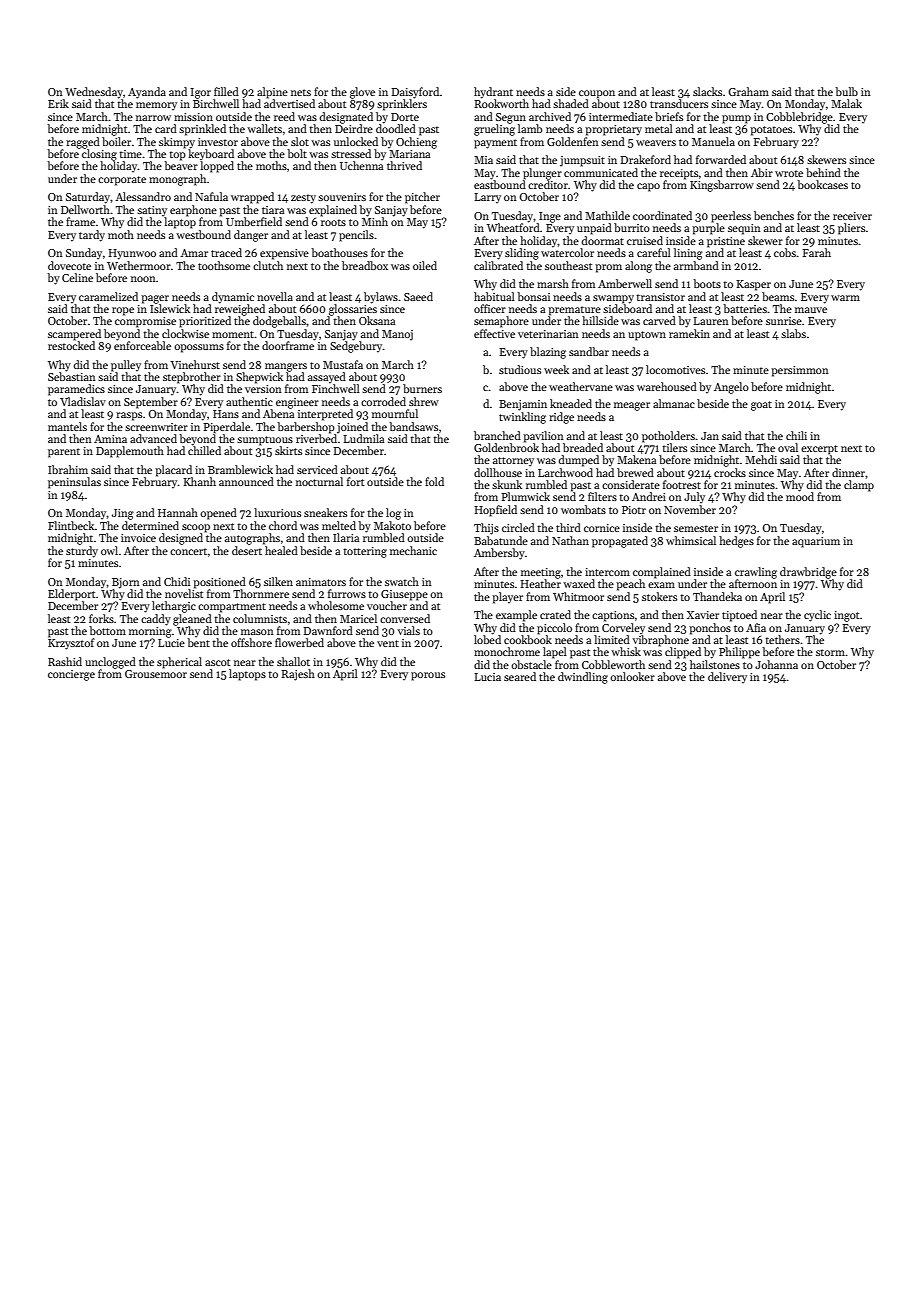 This image has height=1308, width=924. I want to click on Rajesh, so click(298, 675).
